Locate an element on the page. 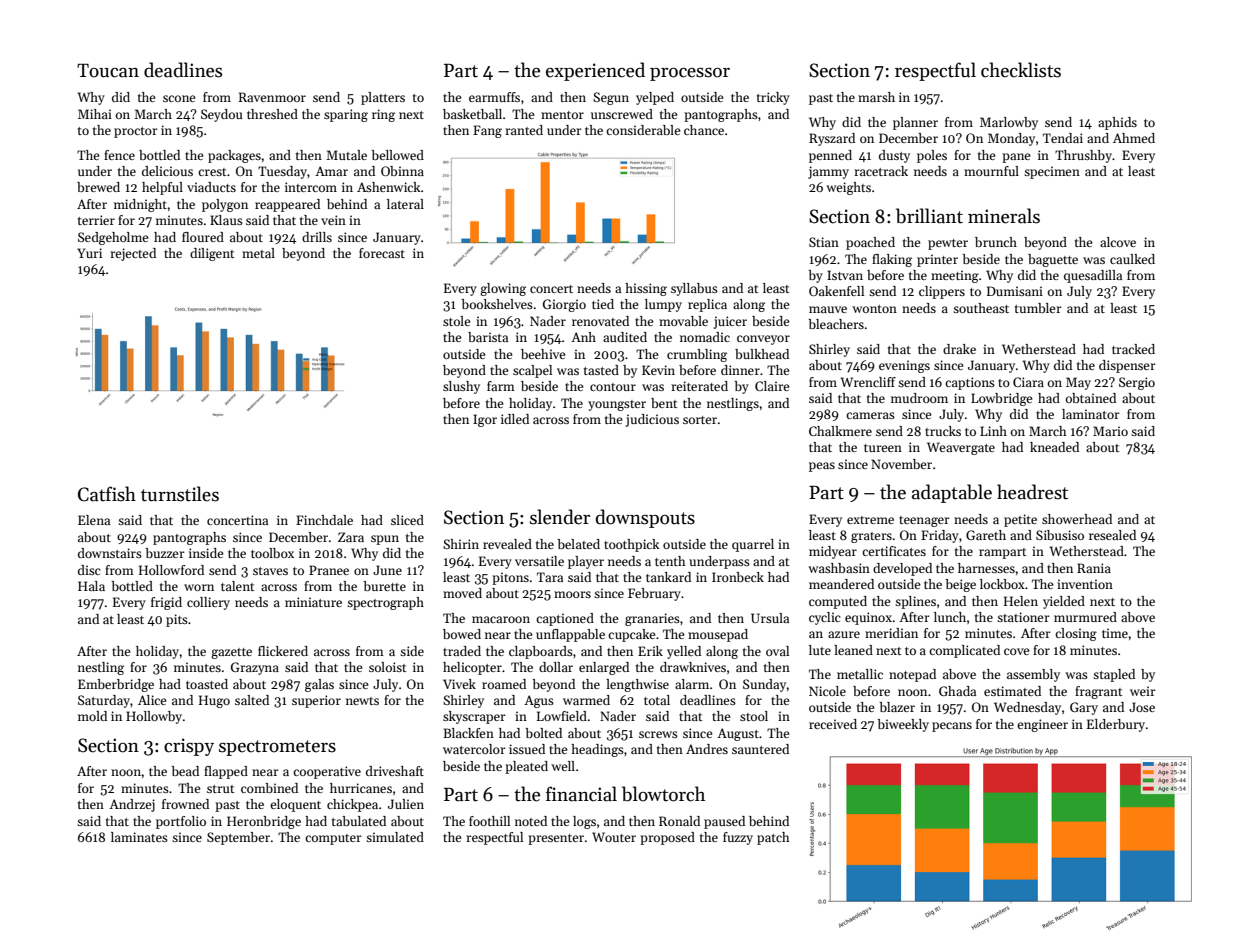 This page has height=952, width=1233. Grazyna is located at coordinates (255, 668).
